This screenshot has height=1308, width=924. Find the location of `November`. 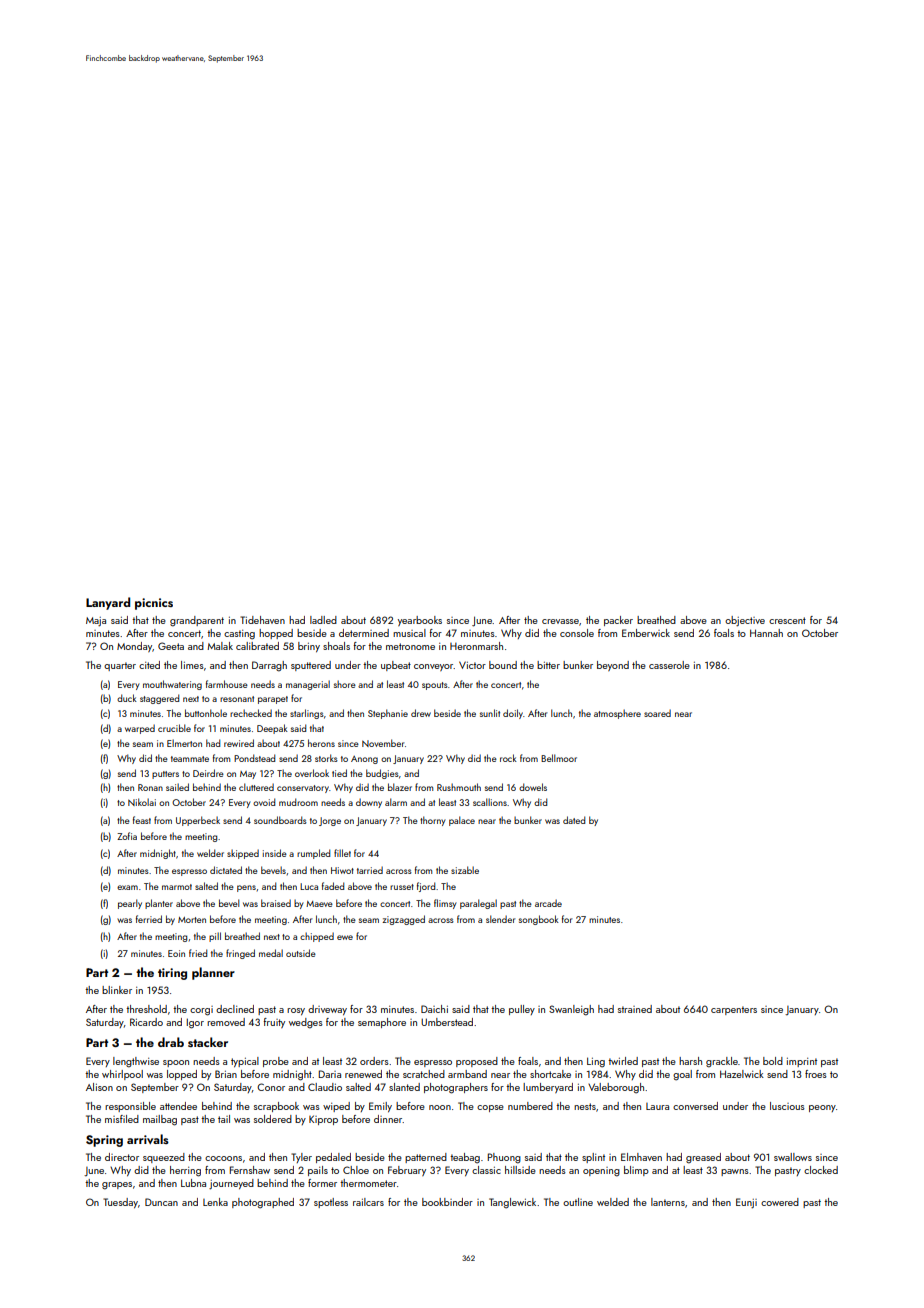

November is located at coordinates (383, 743).
